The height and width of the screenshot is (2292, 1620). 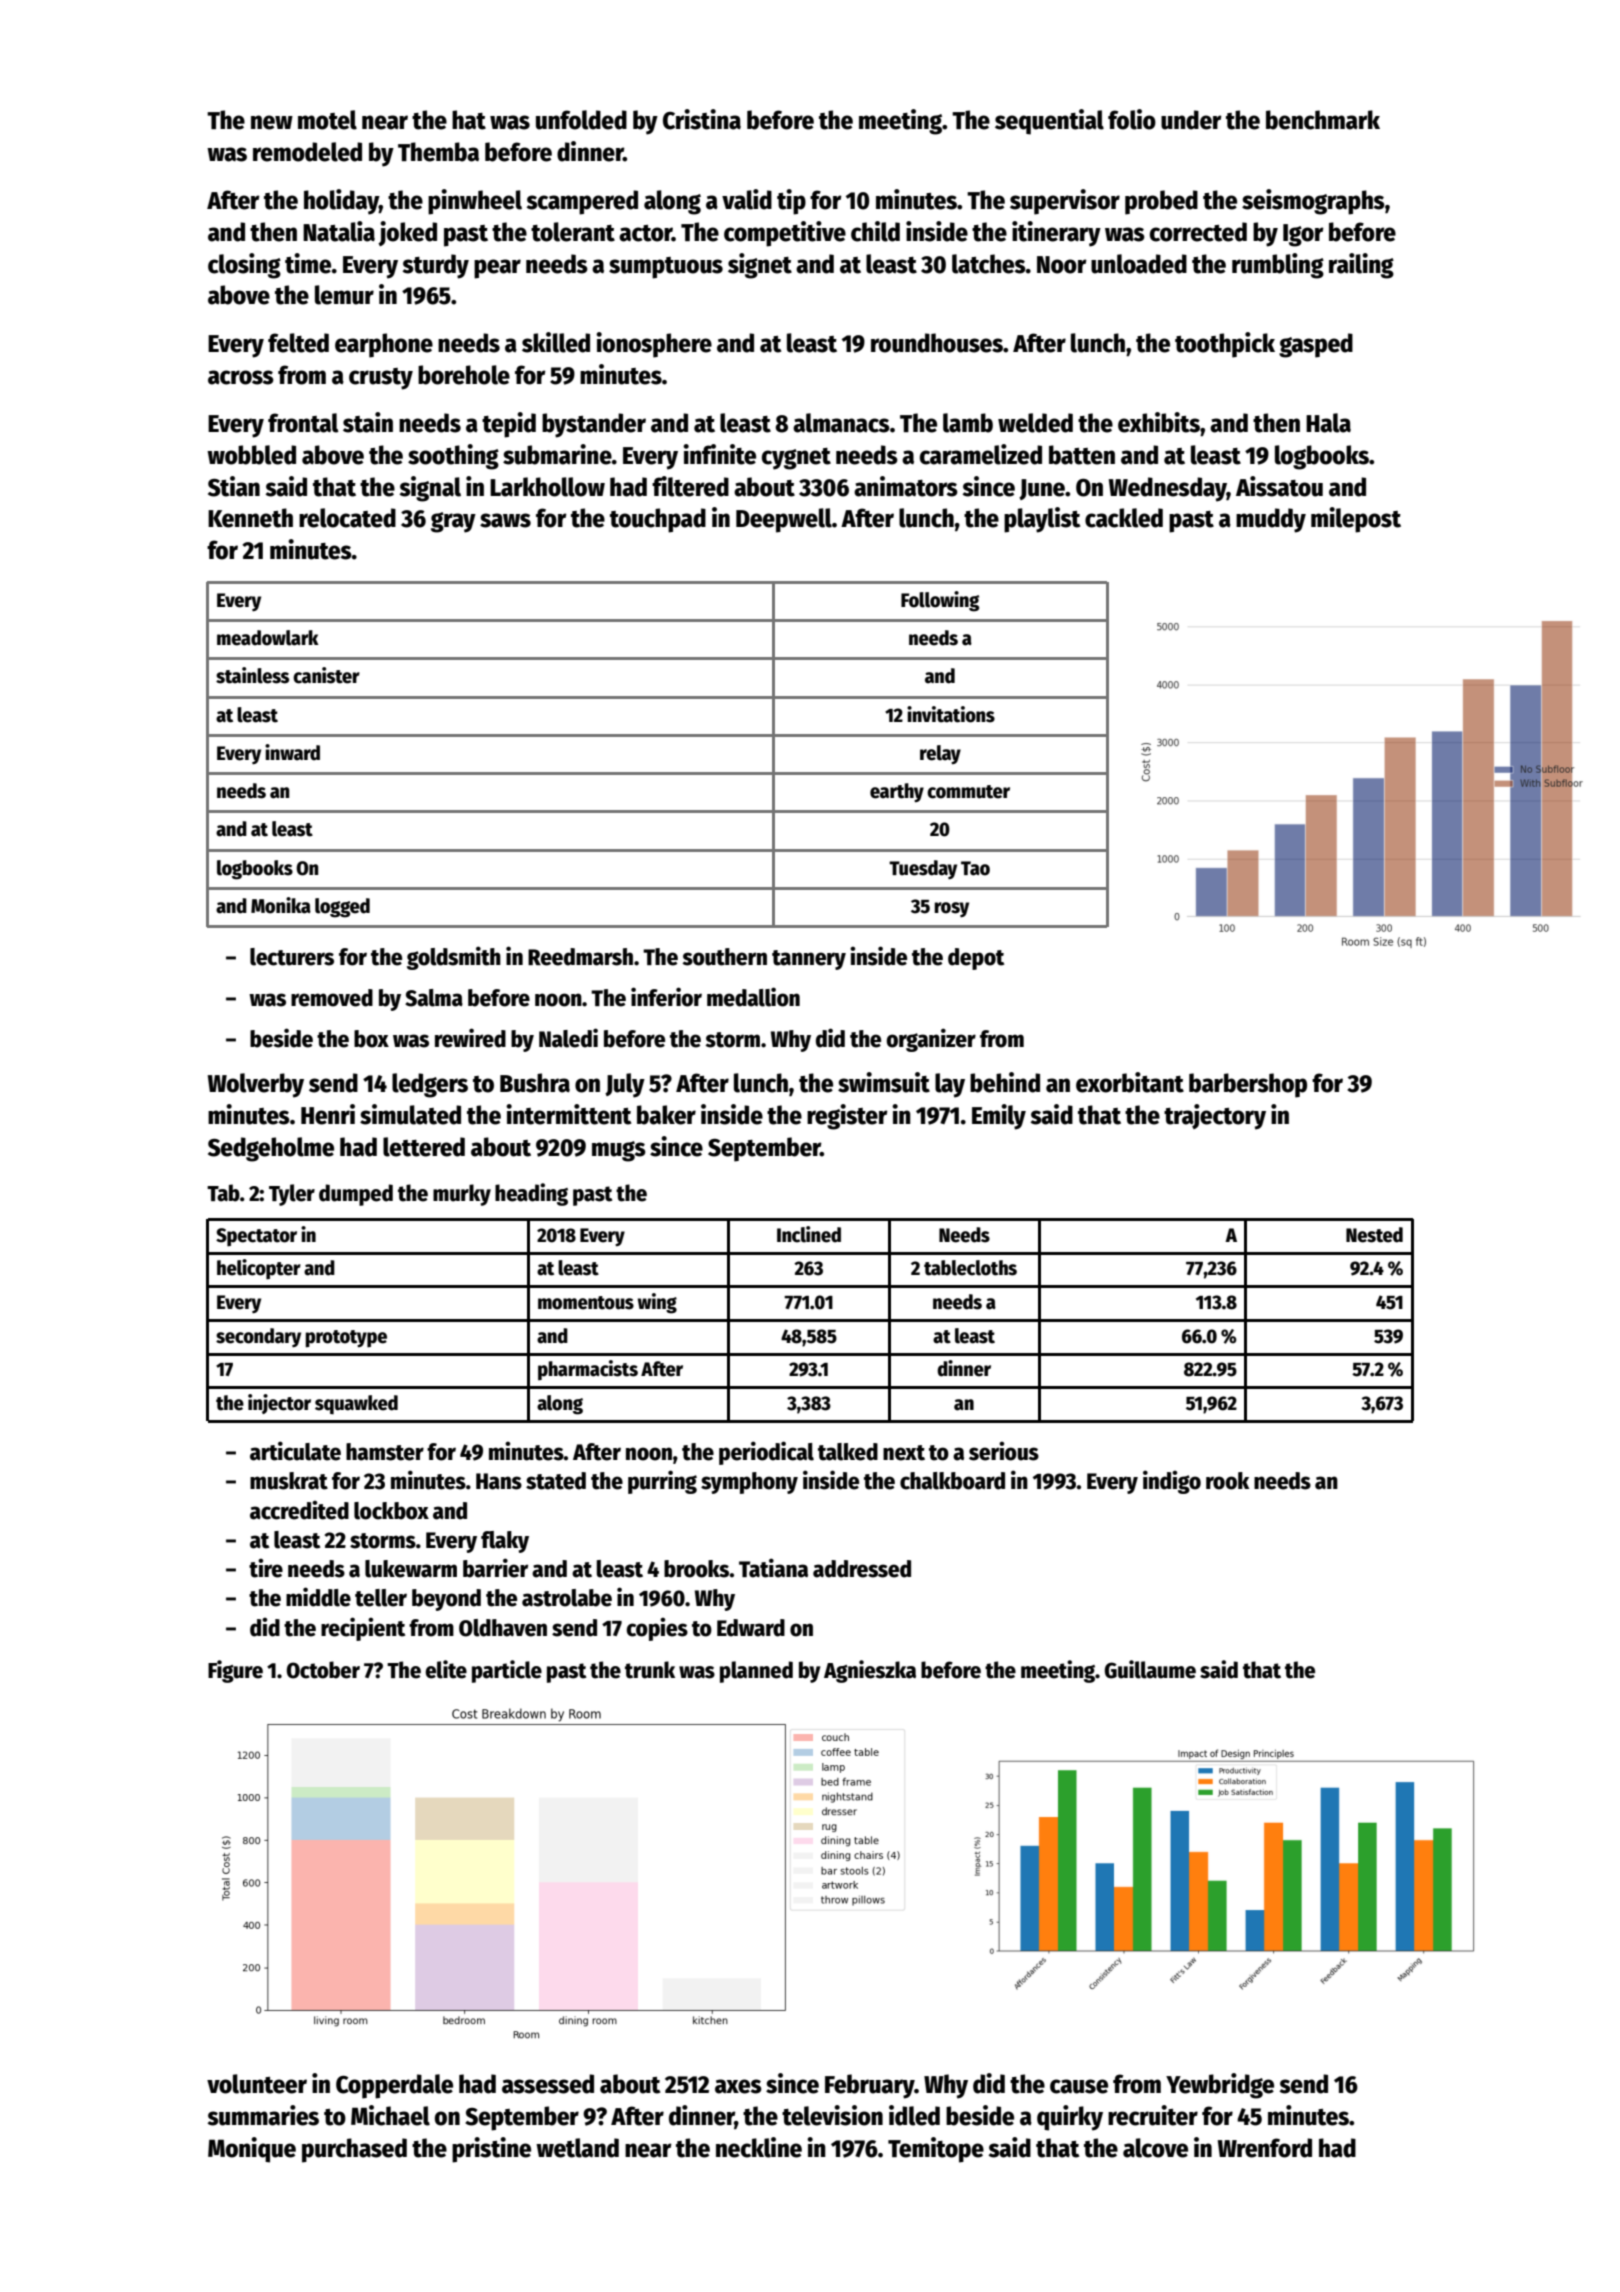 I want to click on motel, so click(x=327, y=120).
